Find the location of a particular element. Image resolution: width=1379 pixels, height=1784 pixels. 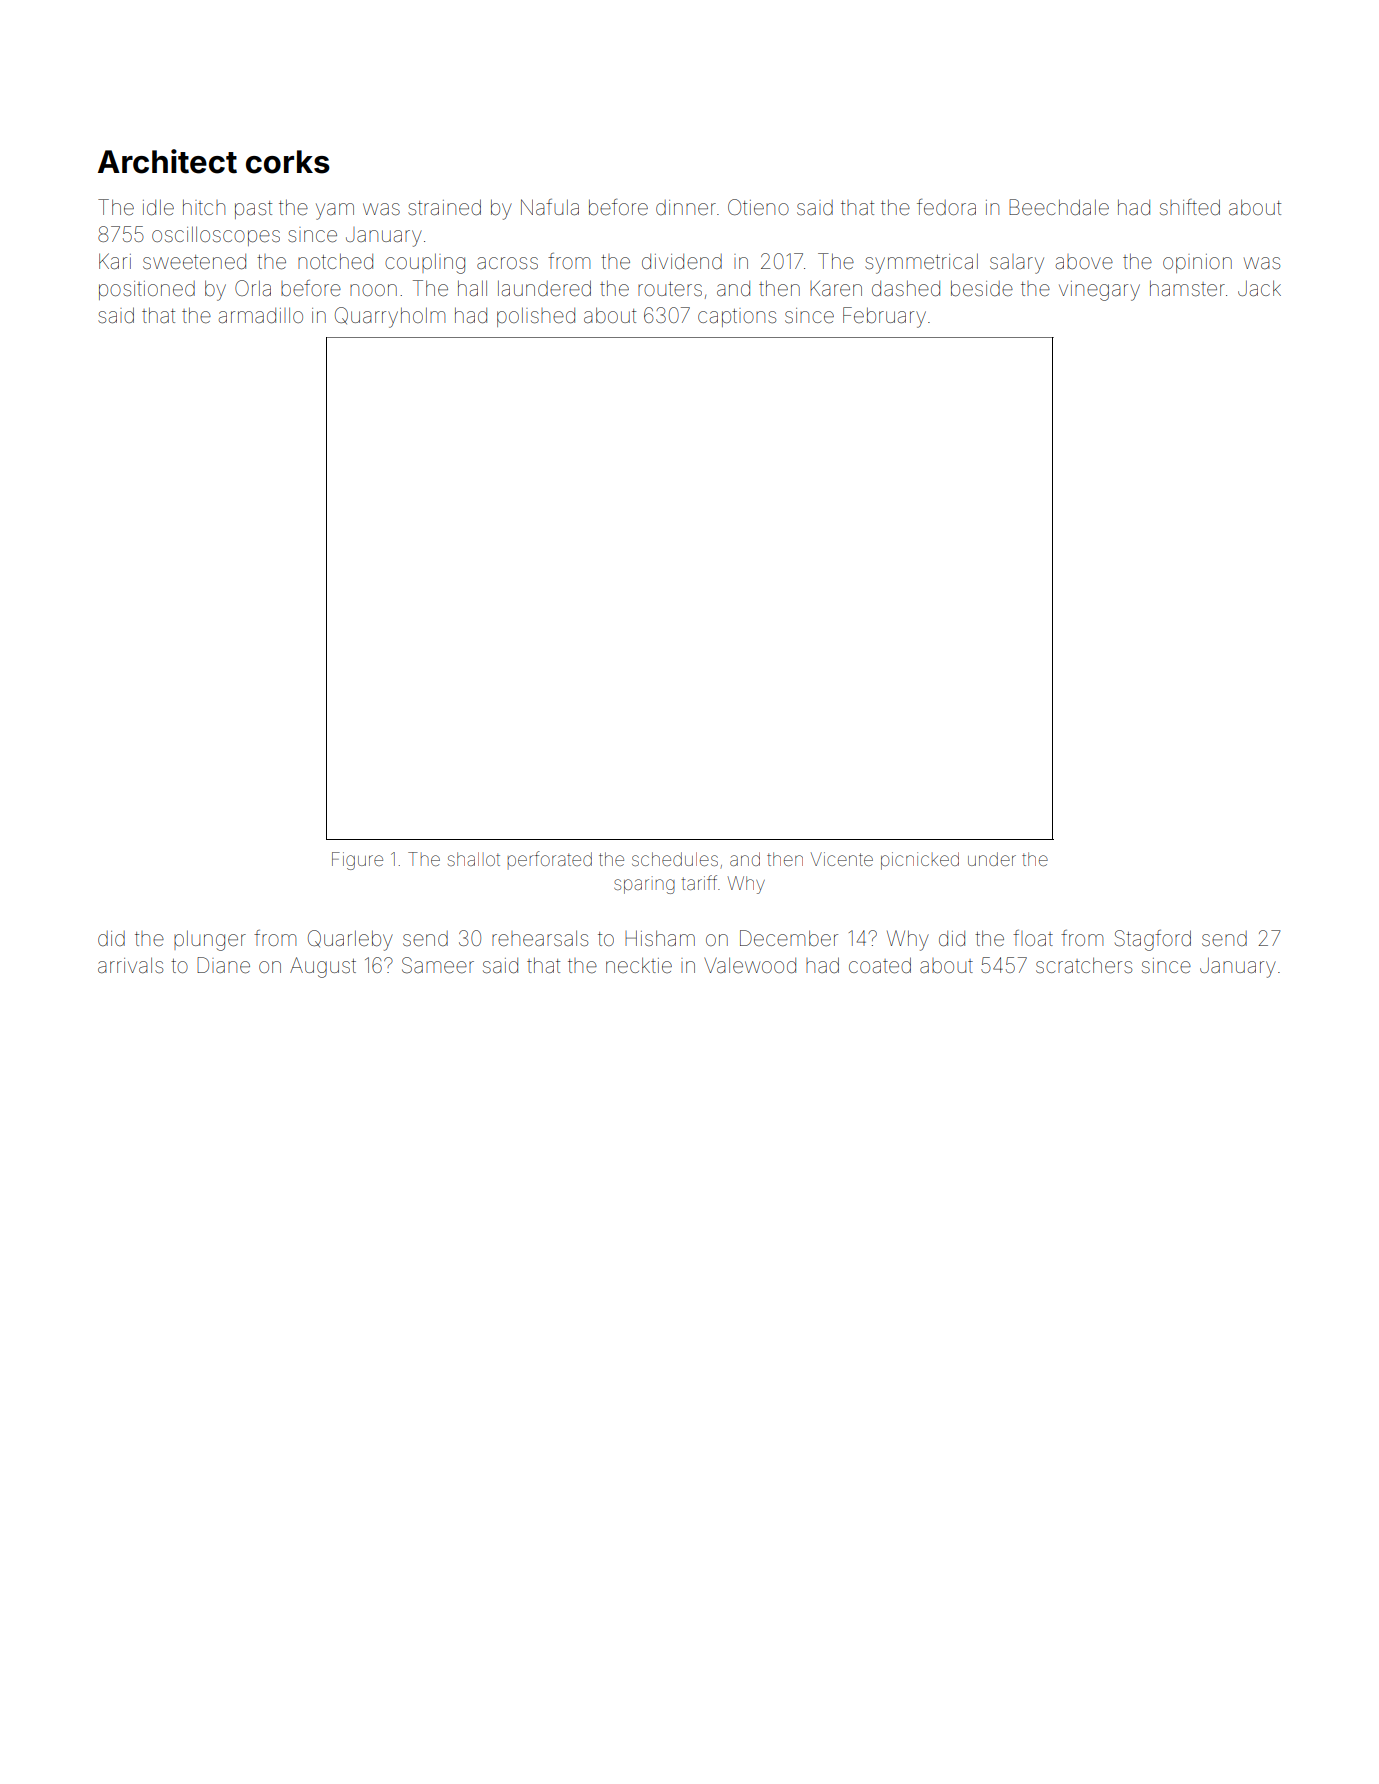

Quarryholm is located at coordinates (390, 317).
